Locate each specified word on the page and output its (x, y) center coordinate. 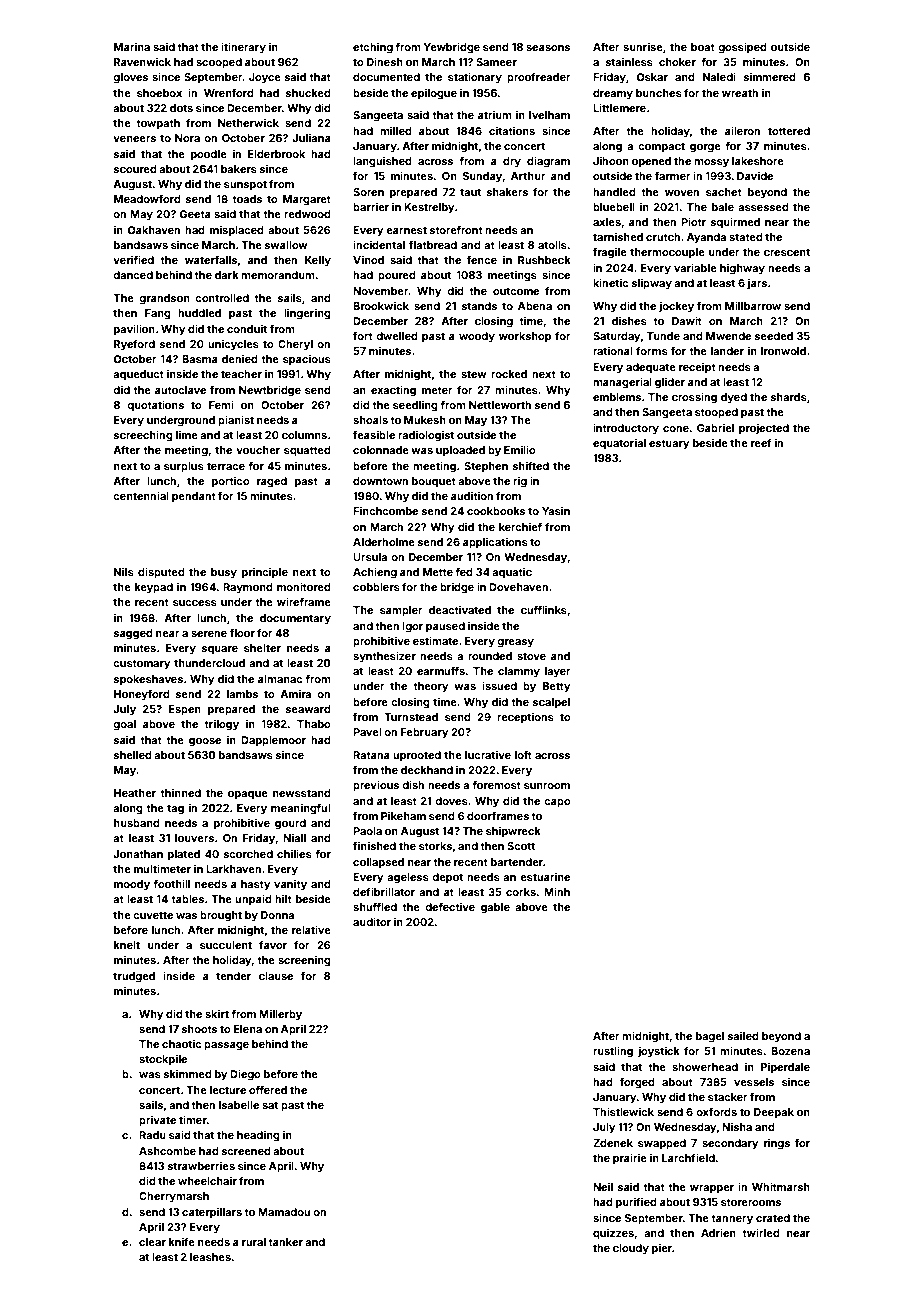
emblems (617, 397)
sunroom (547, 786)
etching (373, 48)
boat (703, 47)
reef (761, 442)
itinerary (243, 47)
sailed (743, 1036)
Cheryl (295, 345)
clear (152, 1242)
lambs (242, 694)
